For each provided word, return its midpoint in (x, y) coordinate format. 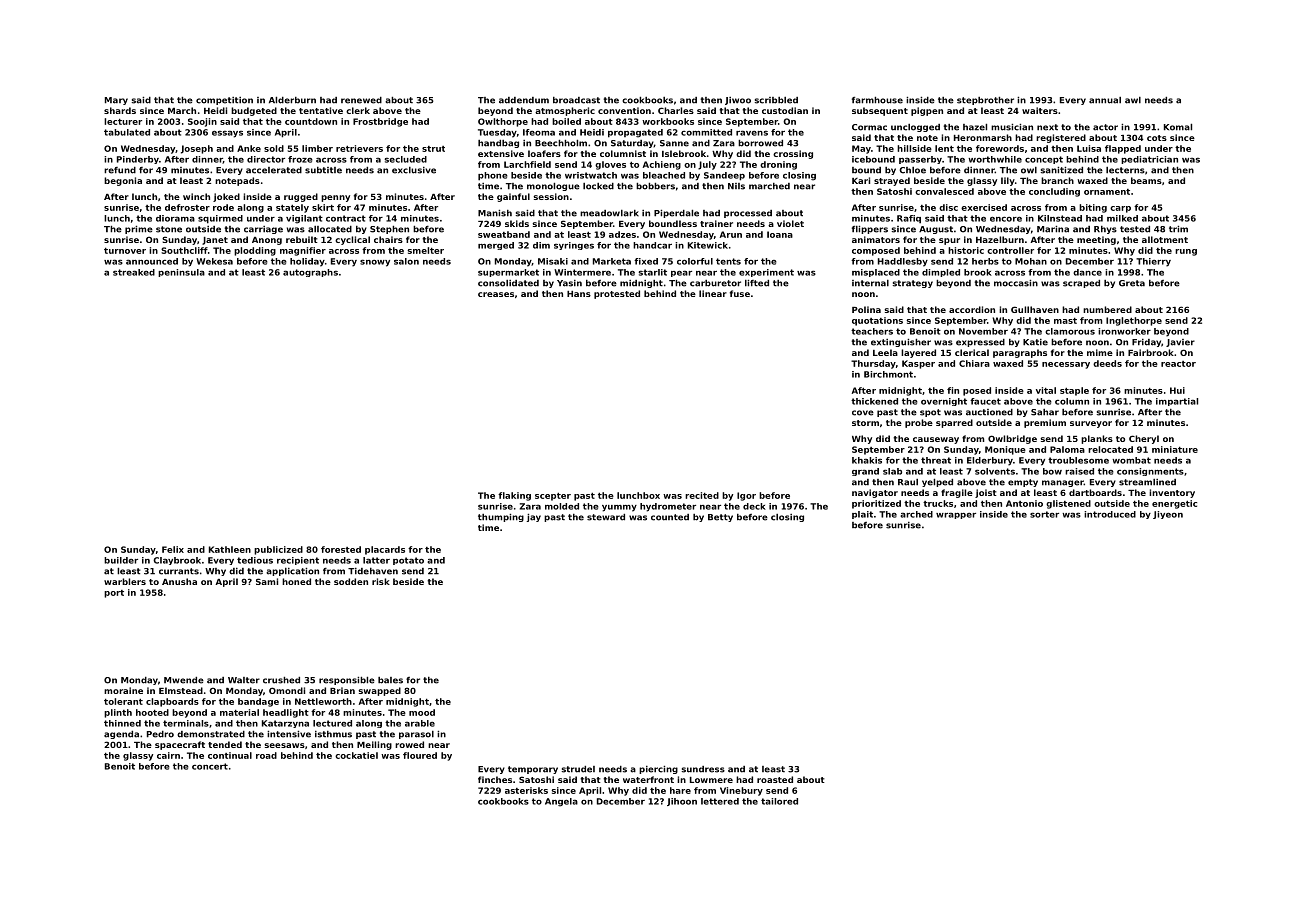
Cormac (869, 127)
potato (408, 561)
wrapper (956, 515)
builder (121, 560)
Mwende (184, 680)
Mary (116, 101)
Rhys (1105, 230)
